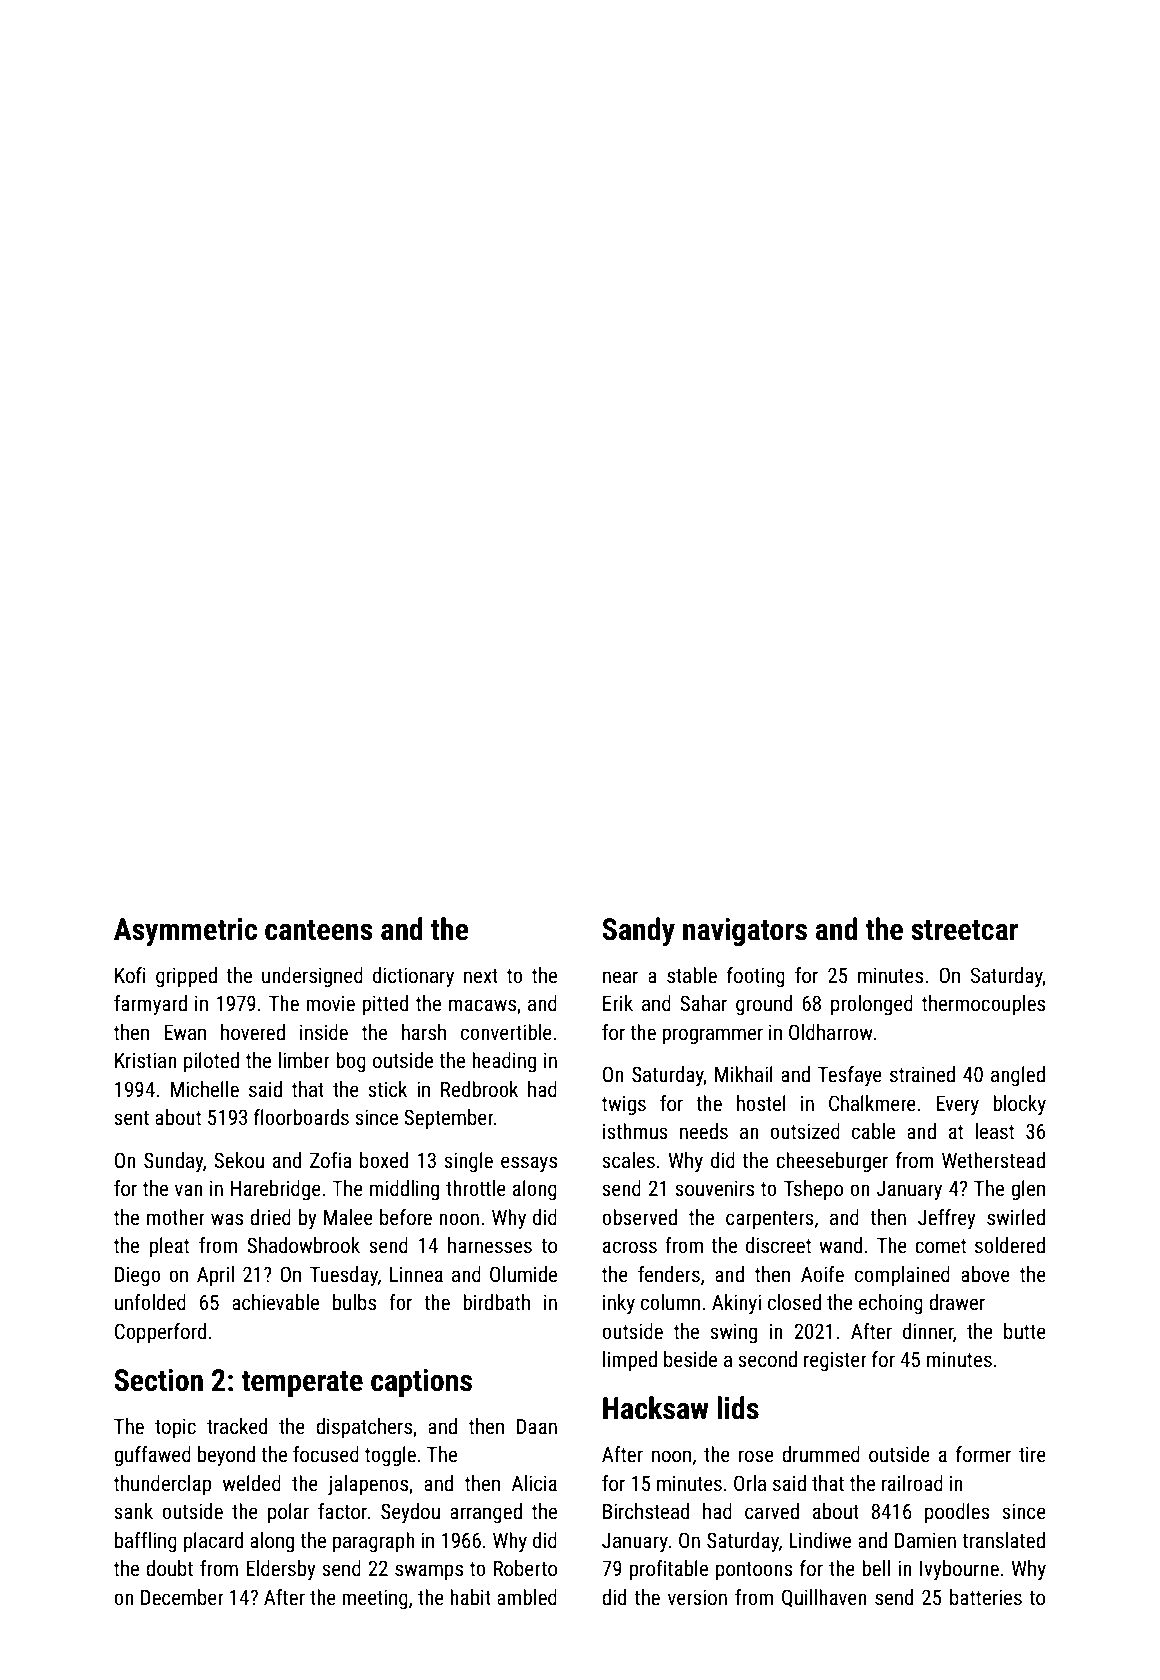 Image resolution: width=1160 pixels, height=1680 pixels. Describe the element at coordinates (326, 1454) in the page. I see `focused` at that location.
